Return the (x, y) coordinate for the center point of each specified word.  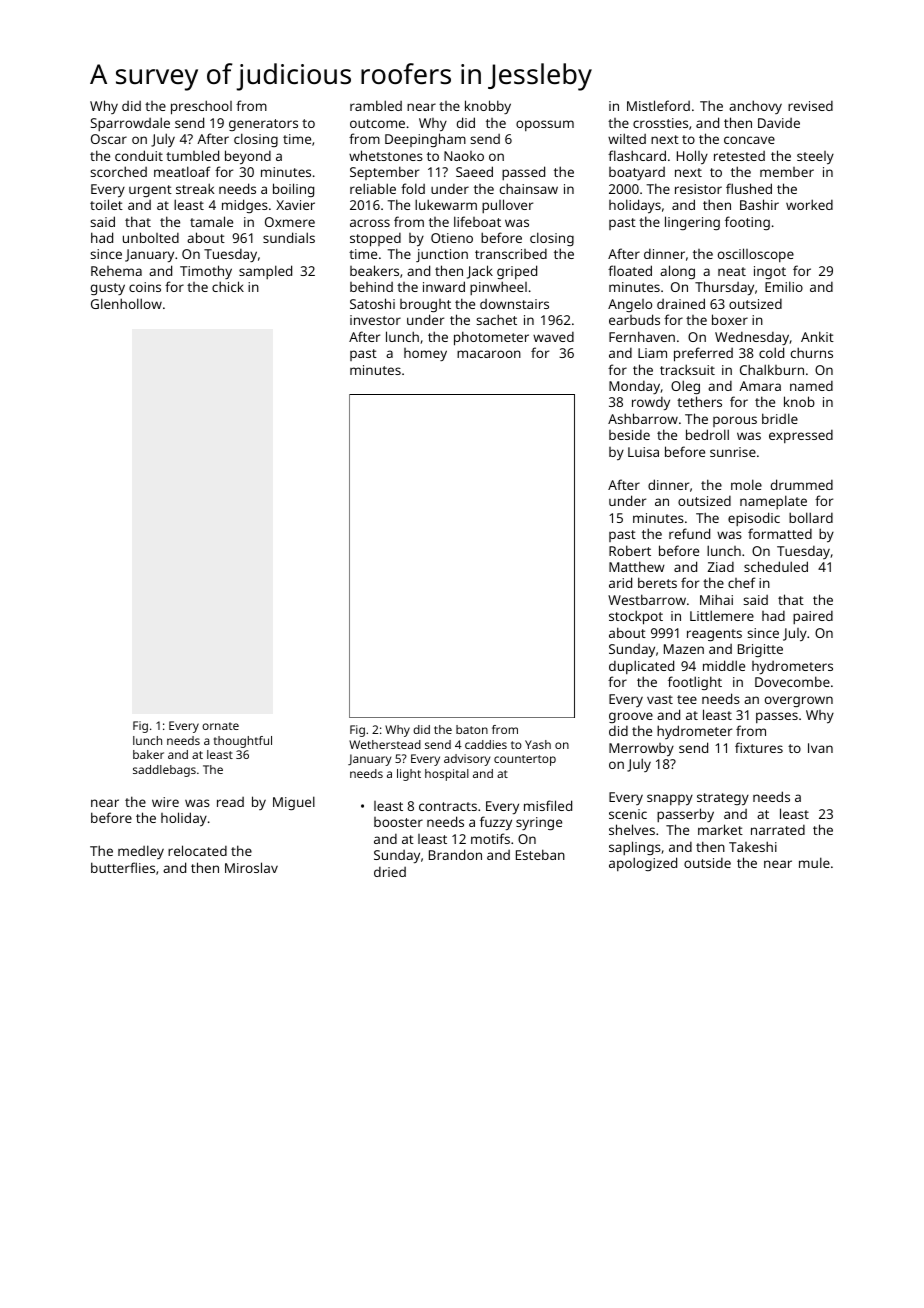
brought (425, 305)
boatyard (637, 173)
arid (620, 582)
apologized (643, 864)
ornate (220, 726)
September (384, 173)
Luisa (643, 452)
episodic (754, 519)
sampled (265, 272)
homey (425, 354)
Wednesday (752, 338)
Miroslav (251, 867)
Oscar (109, 139)
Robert (630, 550)
